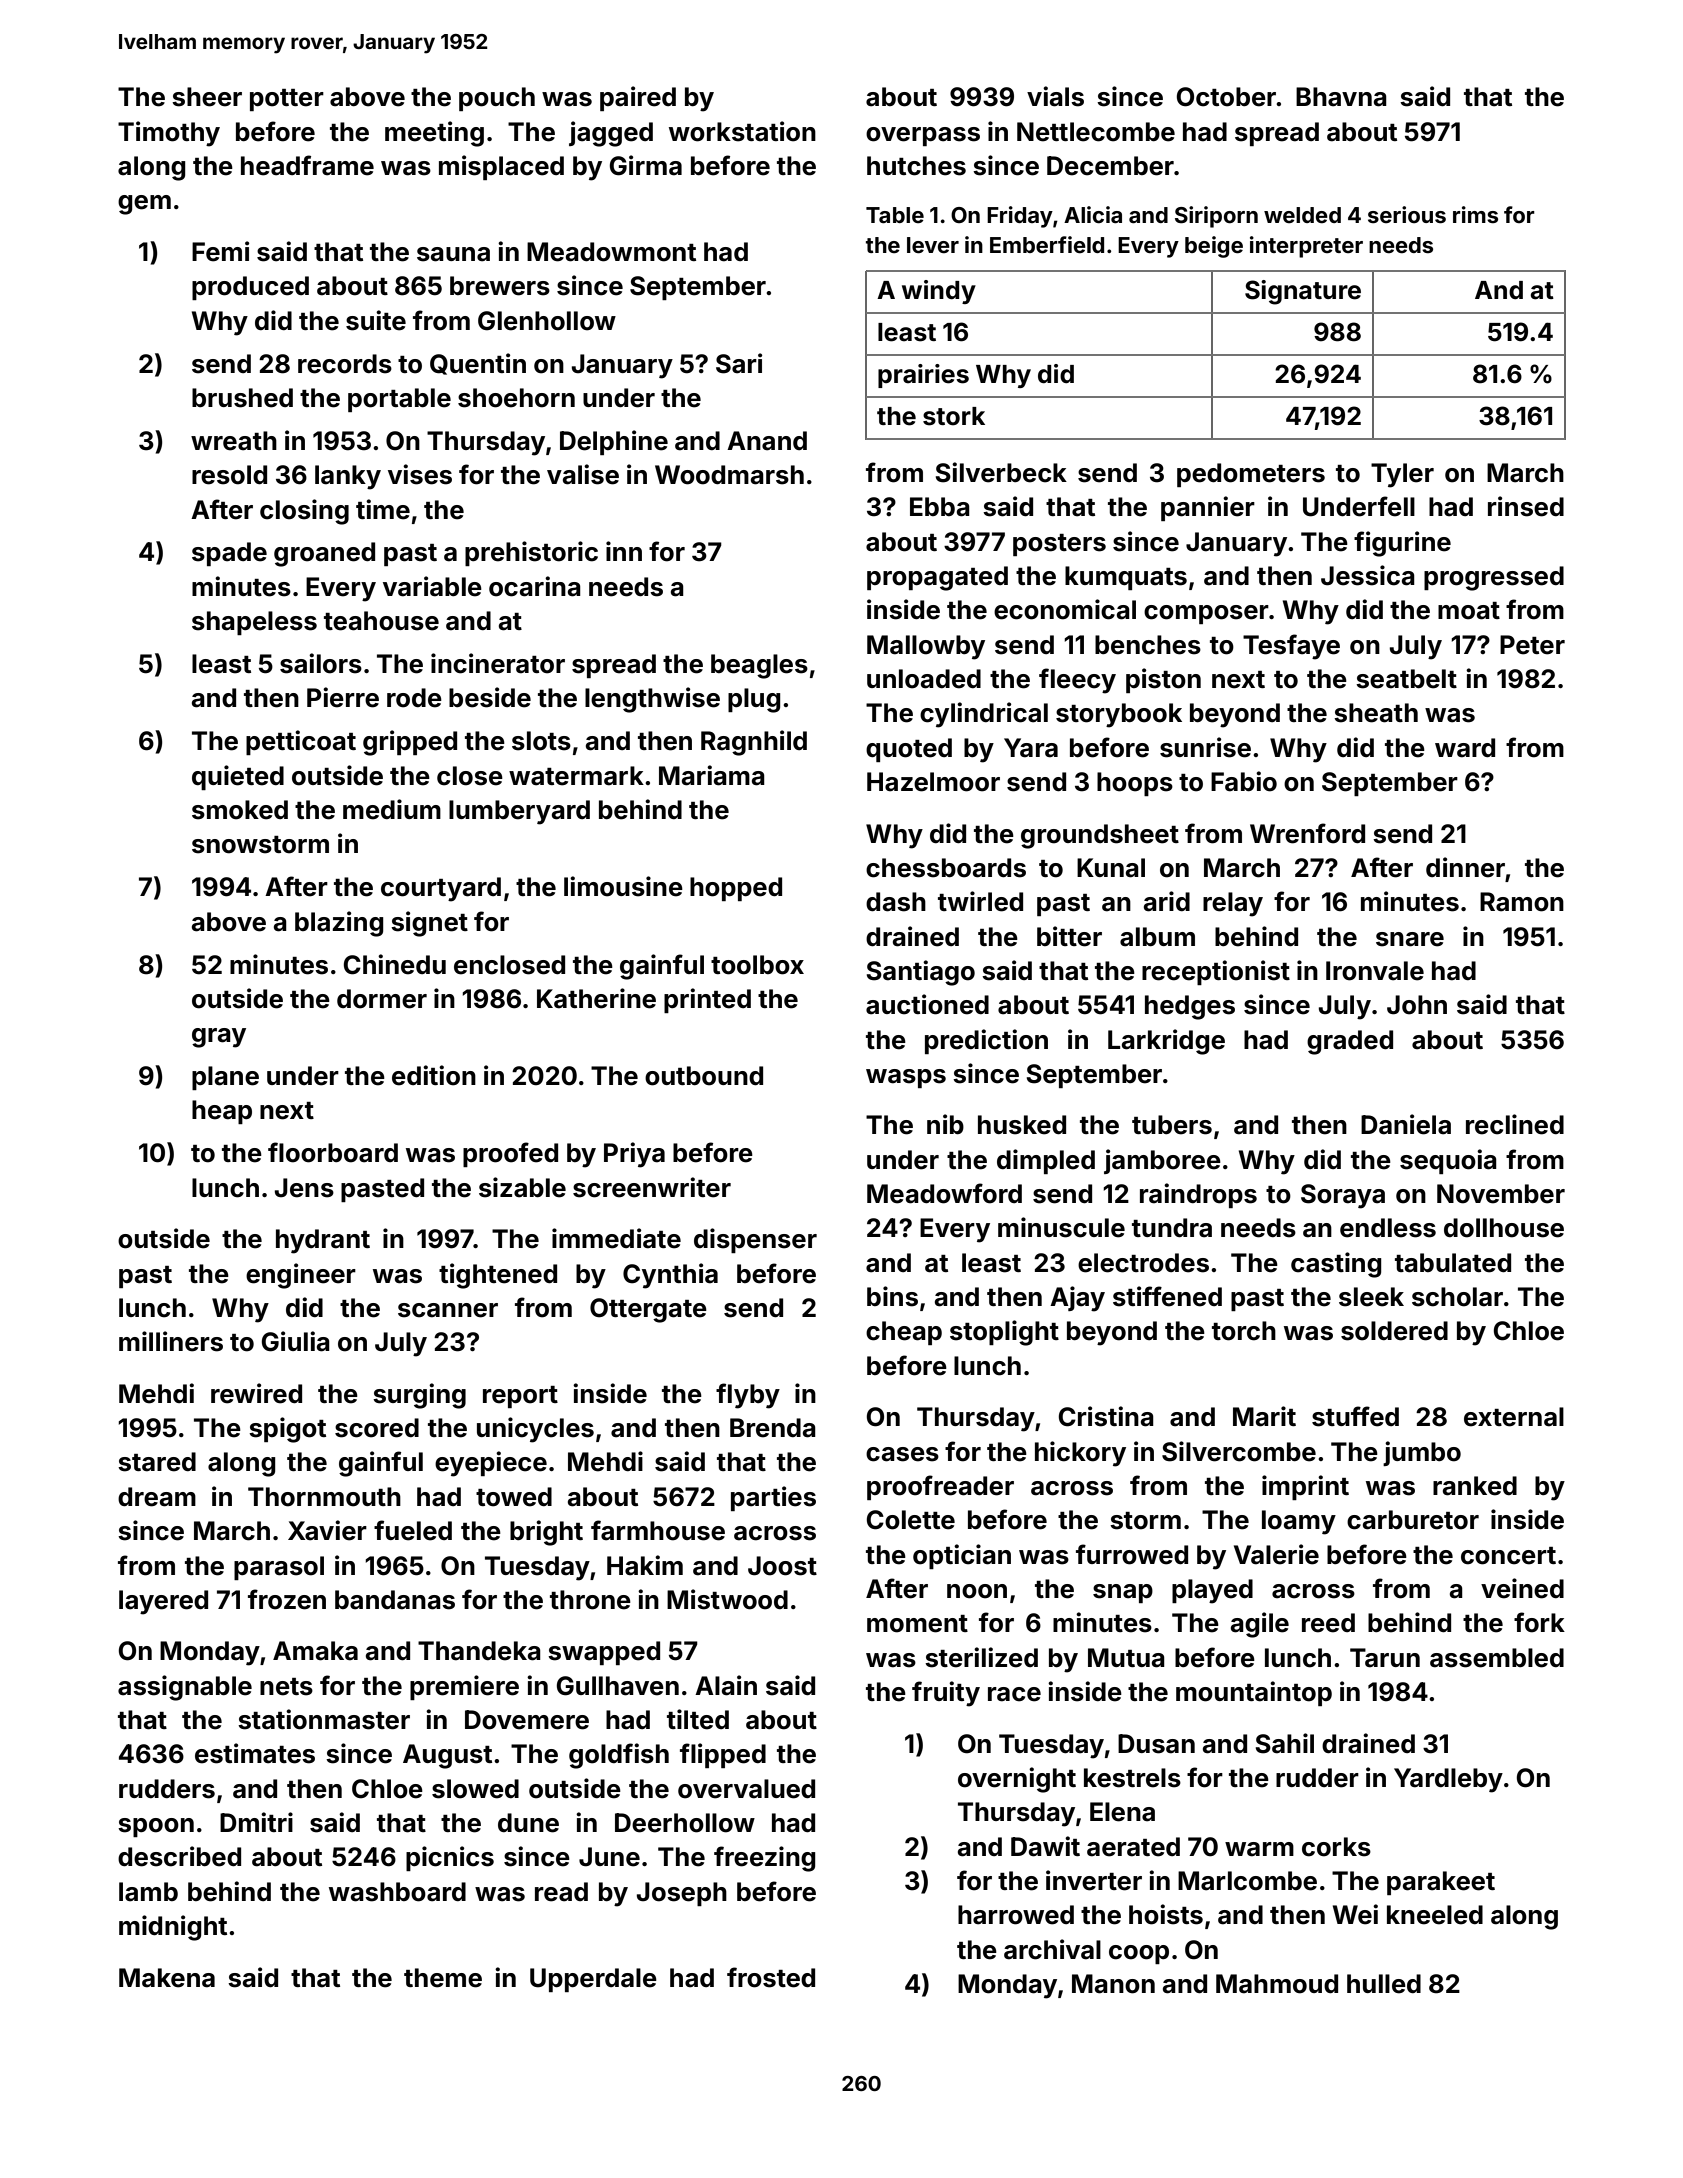 Image resolution: width=1683 pixels, height=2178 pixels. I want to click on records, so click(345, 364).
